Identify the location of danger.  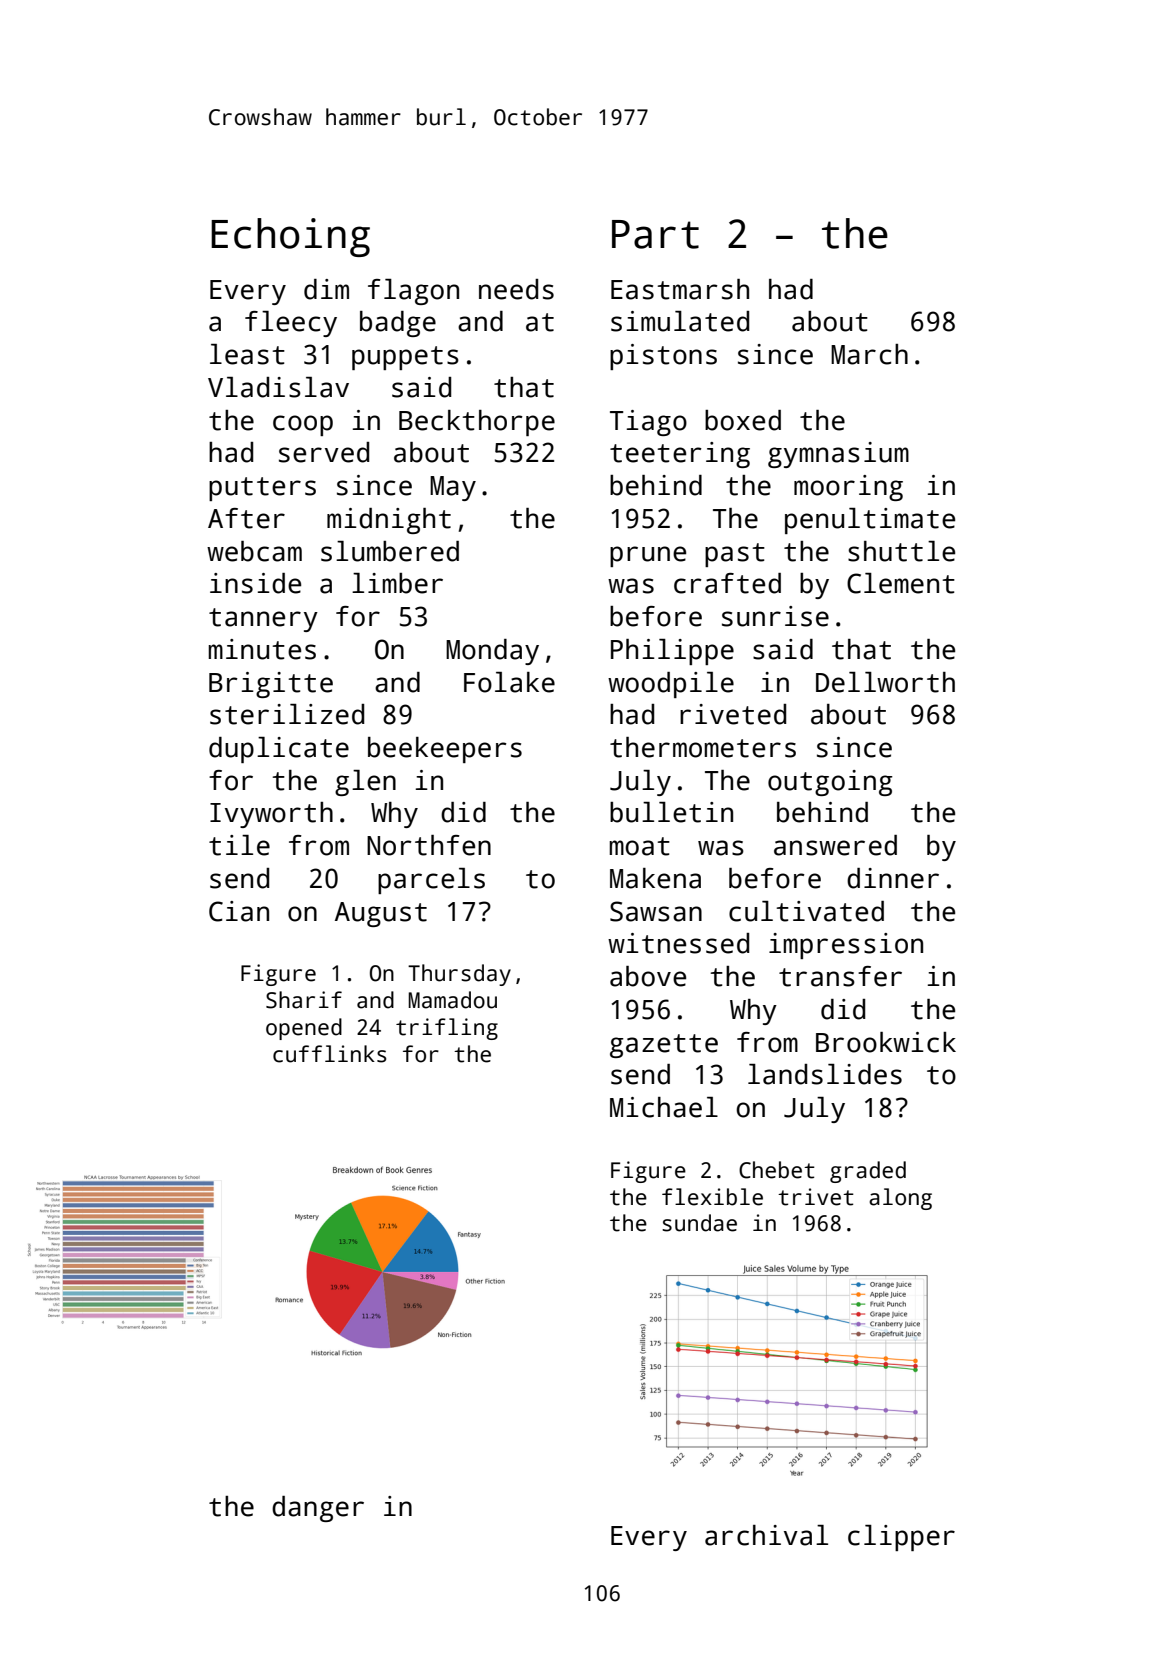
(318, 1509).
